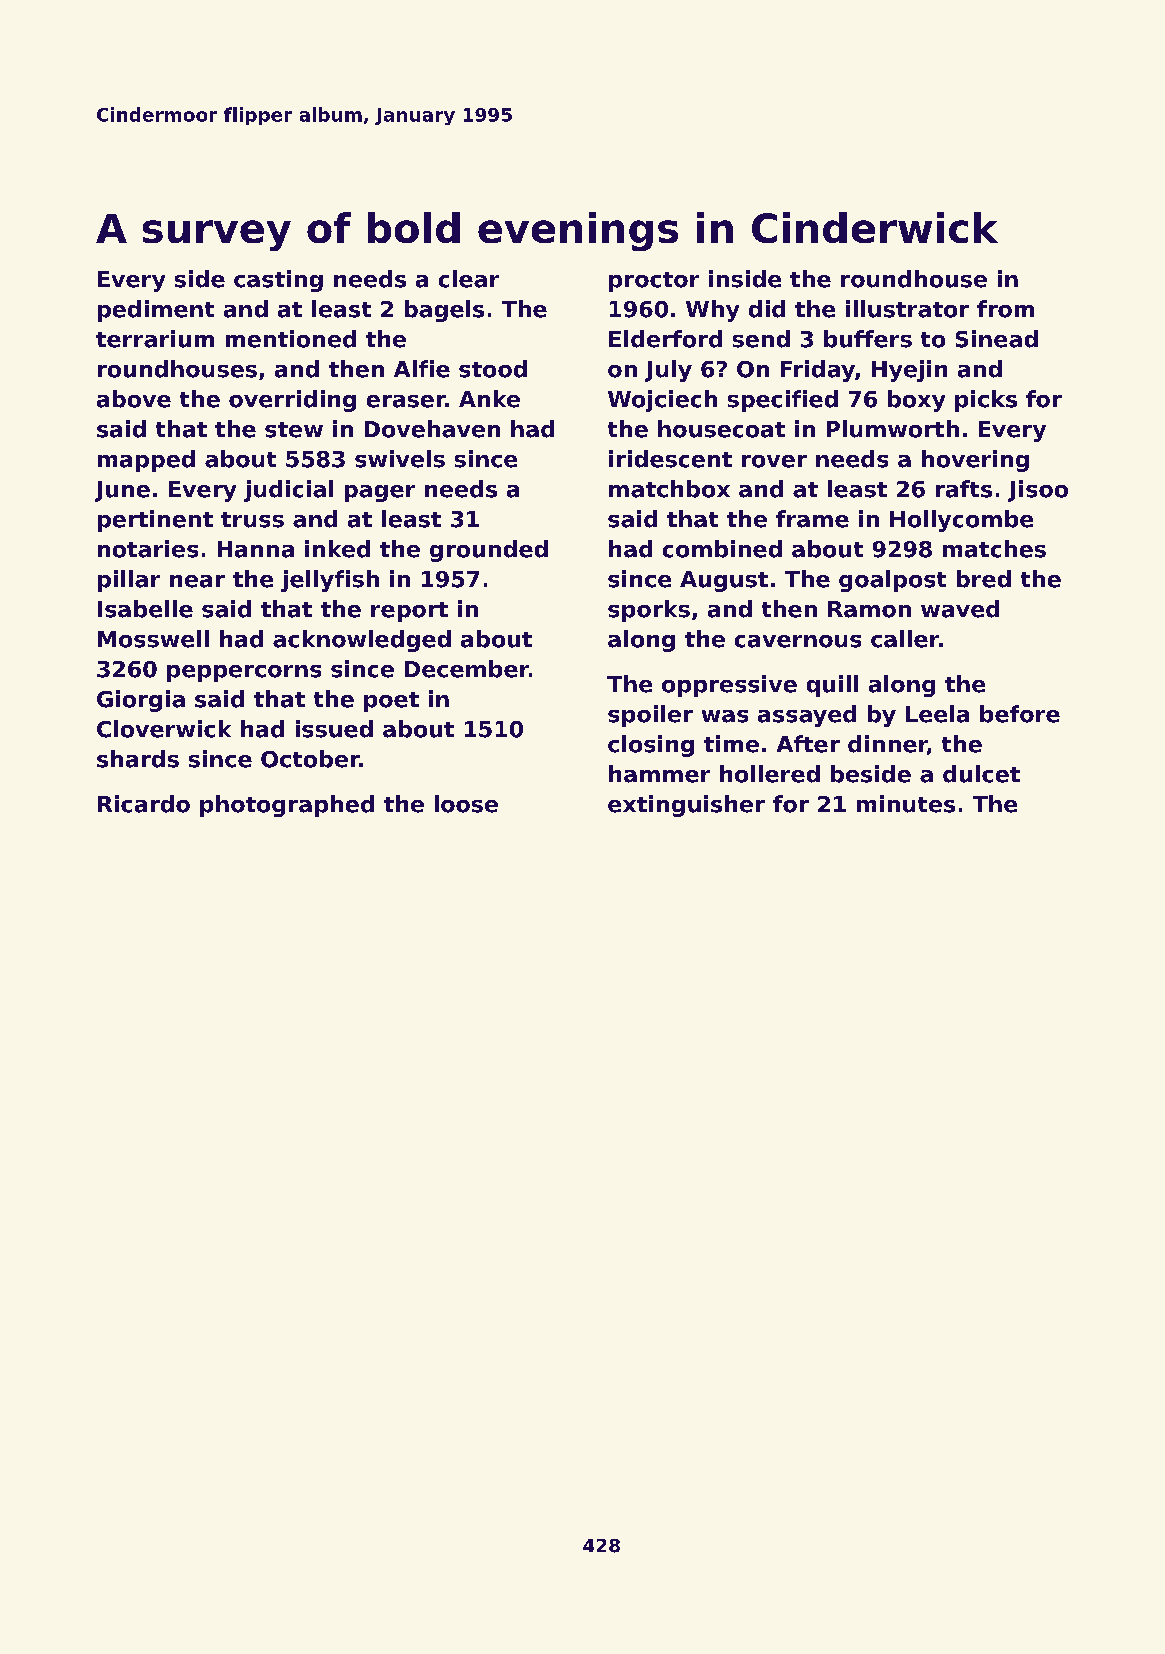 This image has width=1165, height=1654. What do you see at coordinates (986, 401) in the image?
I see `picks` at bounding box center [986, 401].
